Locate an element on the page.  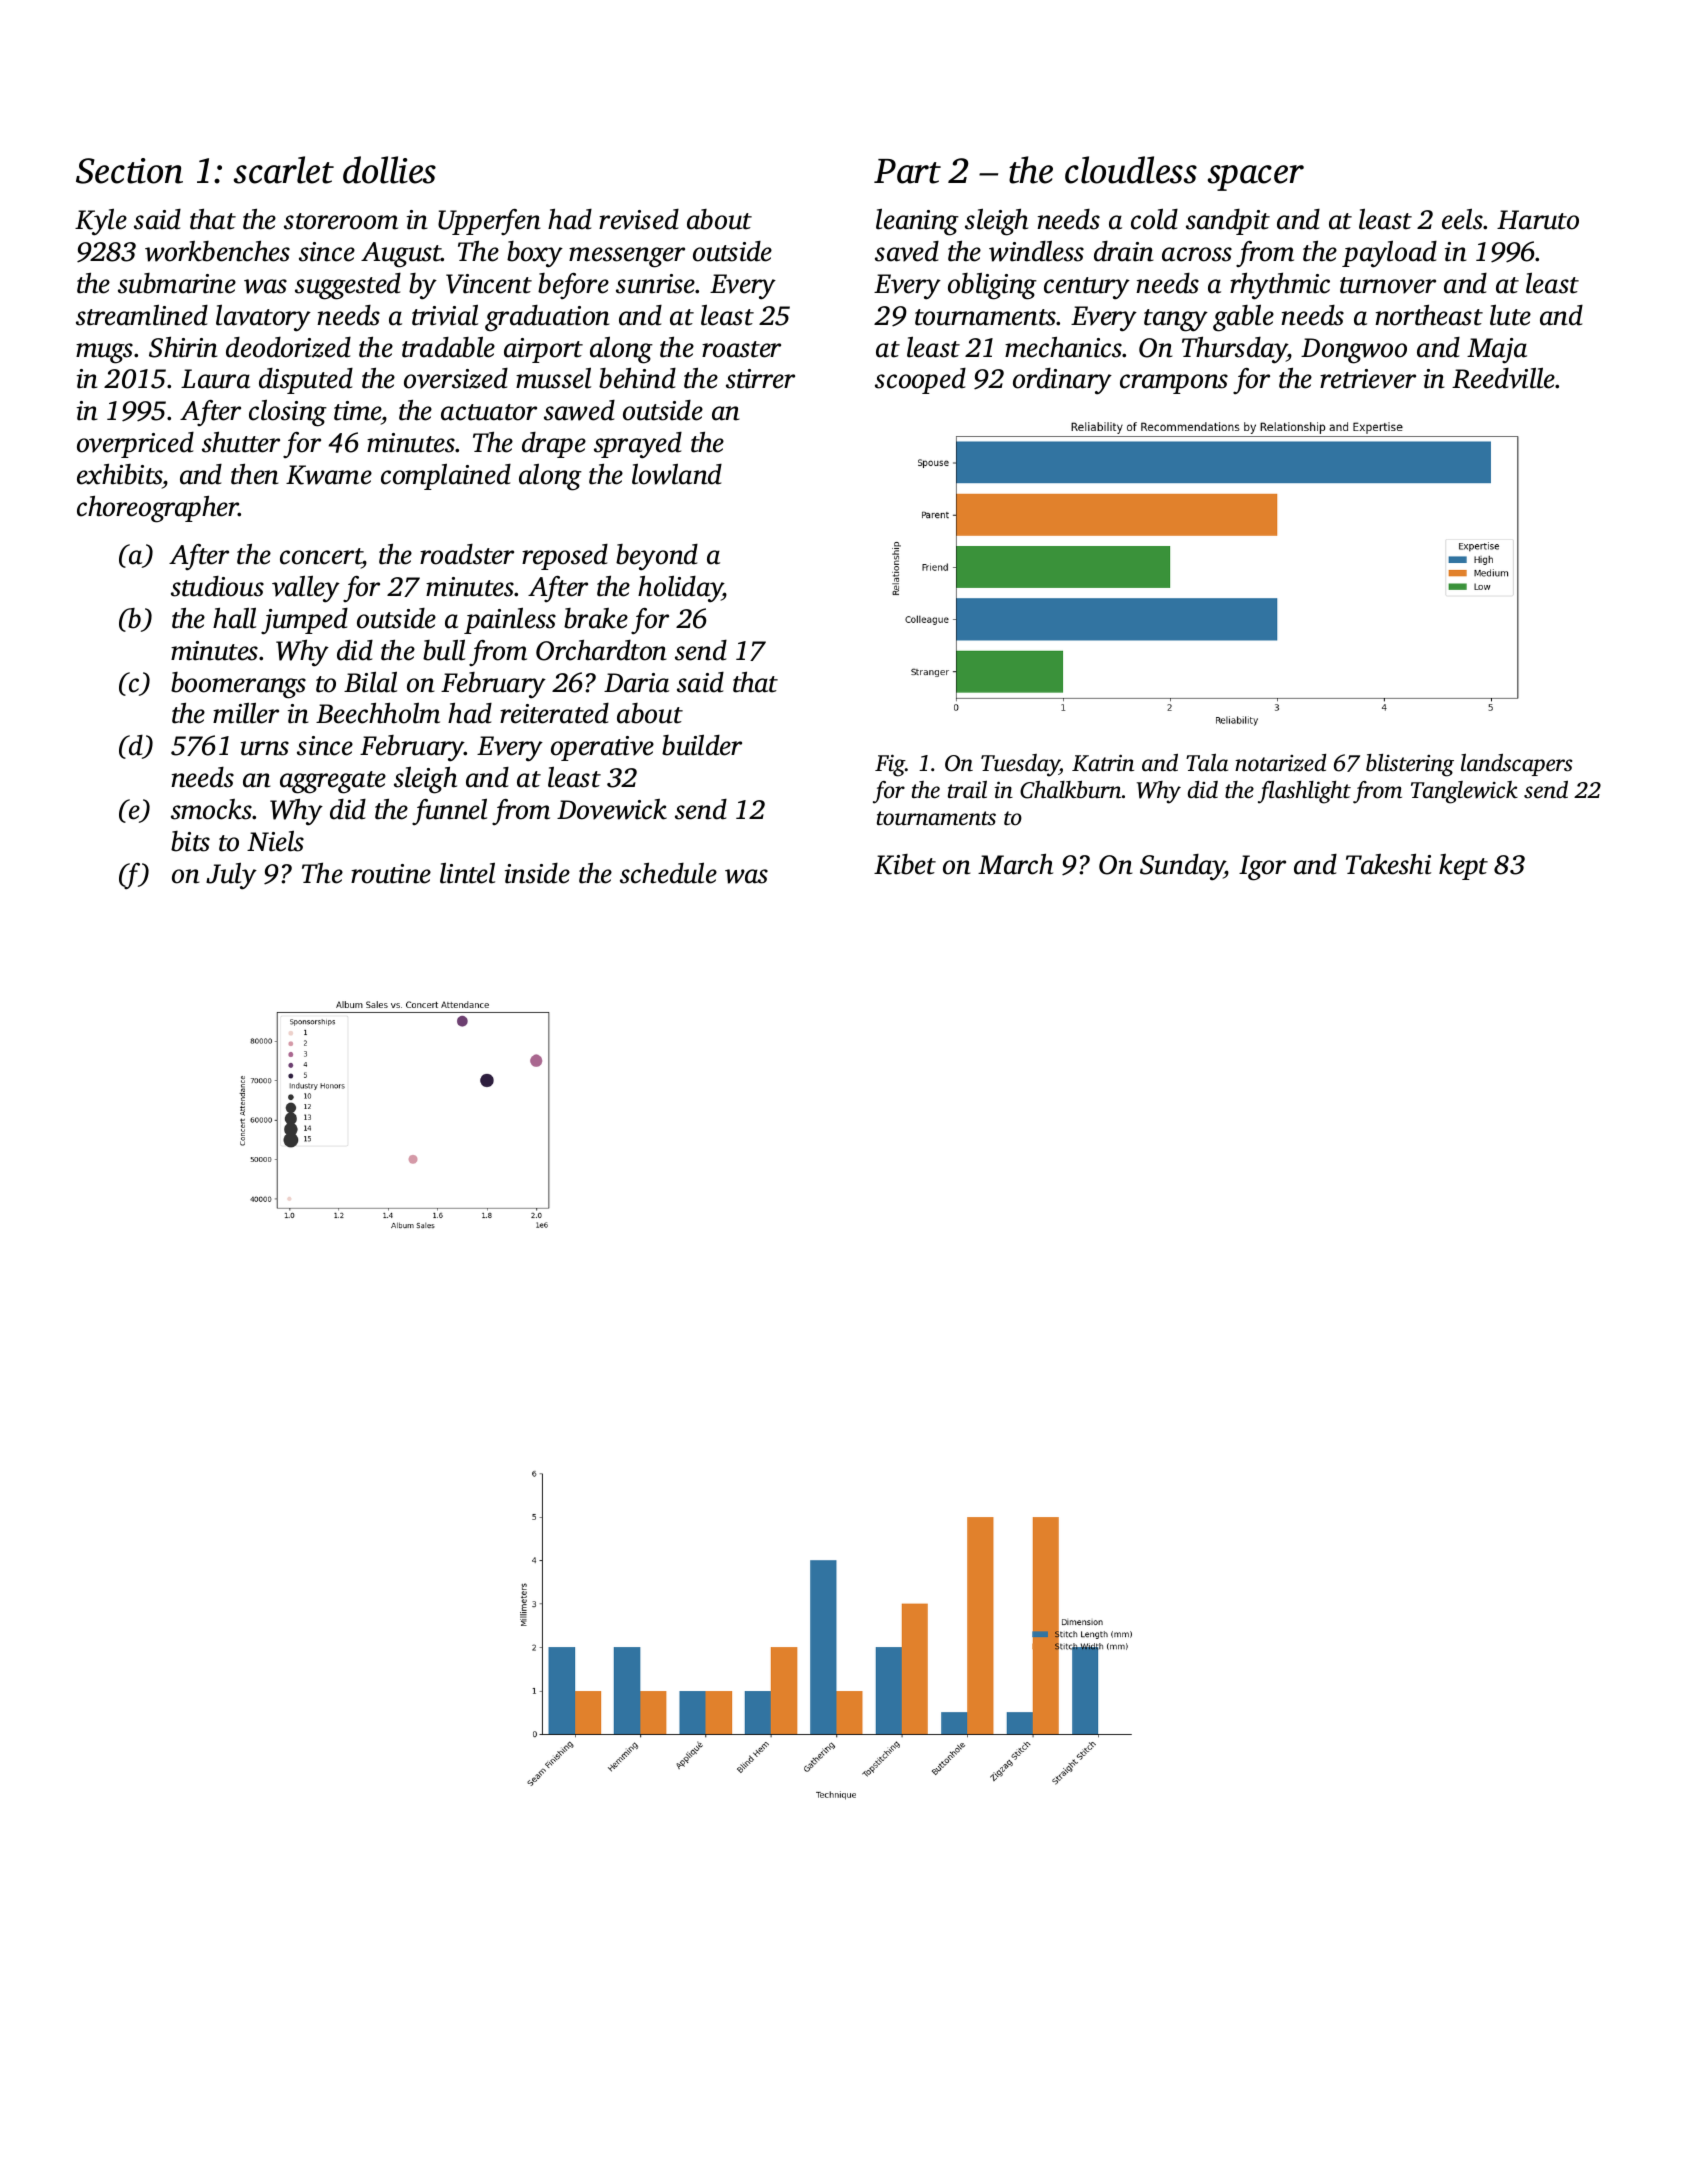
spacer is located at coordinates (1256, 178).
